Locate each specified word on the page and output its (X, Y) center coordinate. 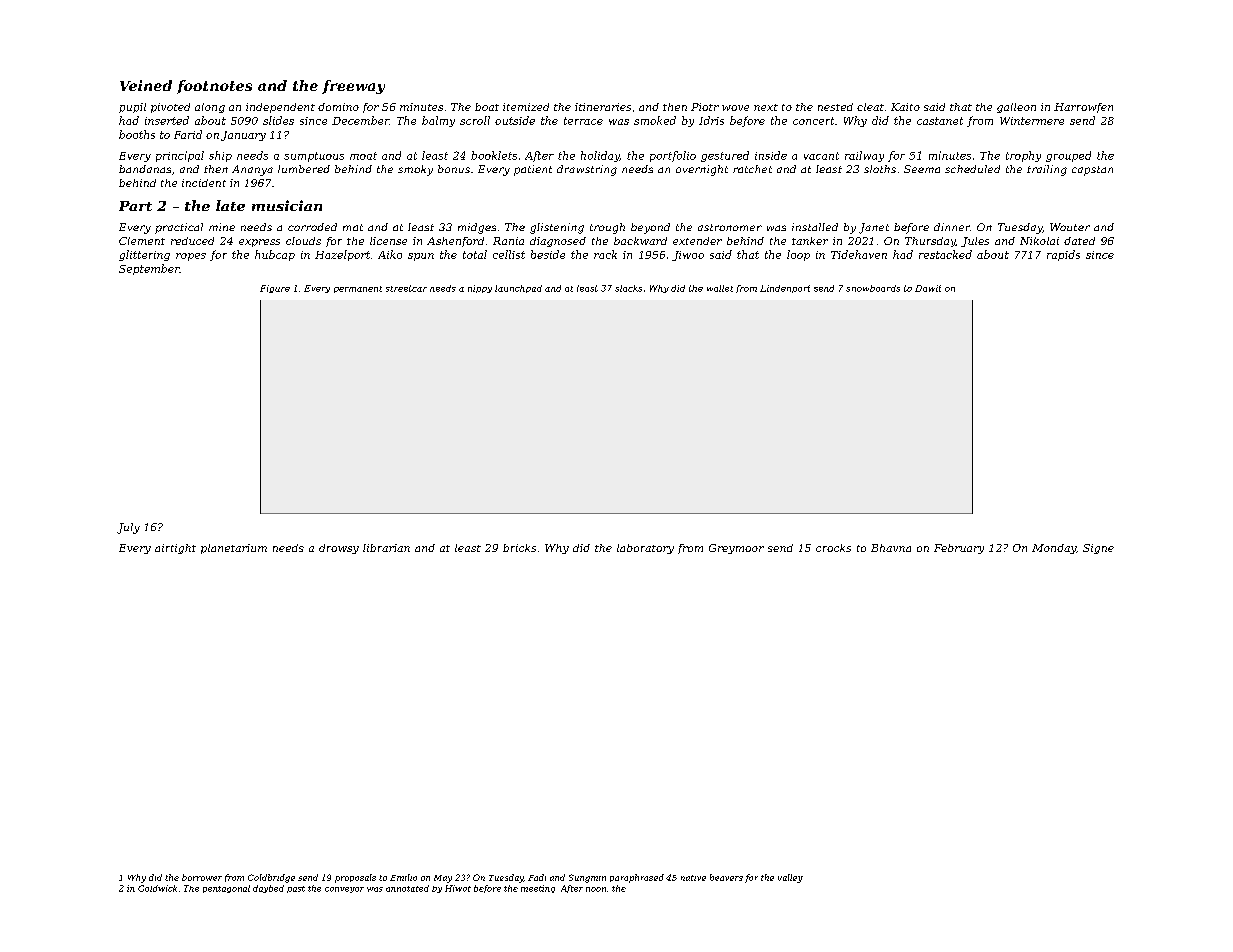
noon (596, 889)
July (128, 528)
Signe (1098, 549)
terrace (583, 121)
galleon (1016, 108)
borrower (202, 877)
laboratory (645, 549)
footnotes (214, 87)
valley (790, 878)
